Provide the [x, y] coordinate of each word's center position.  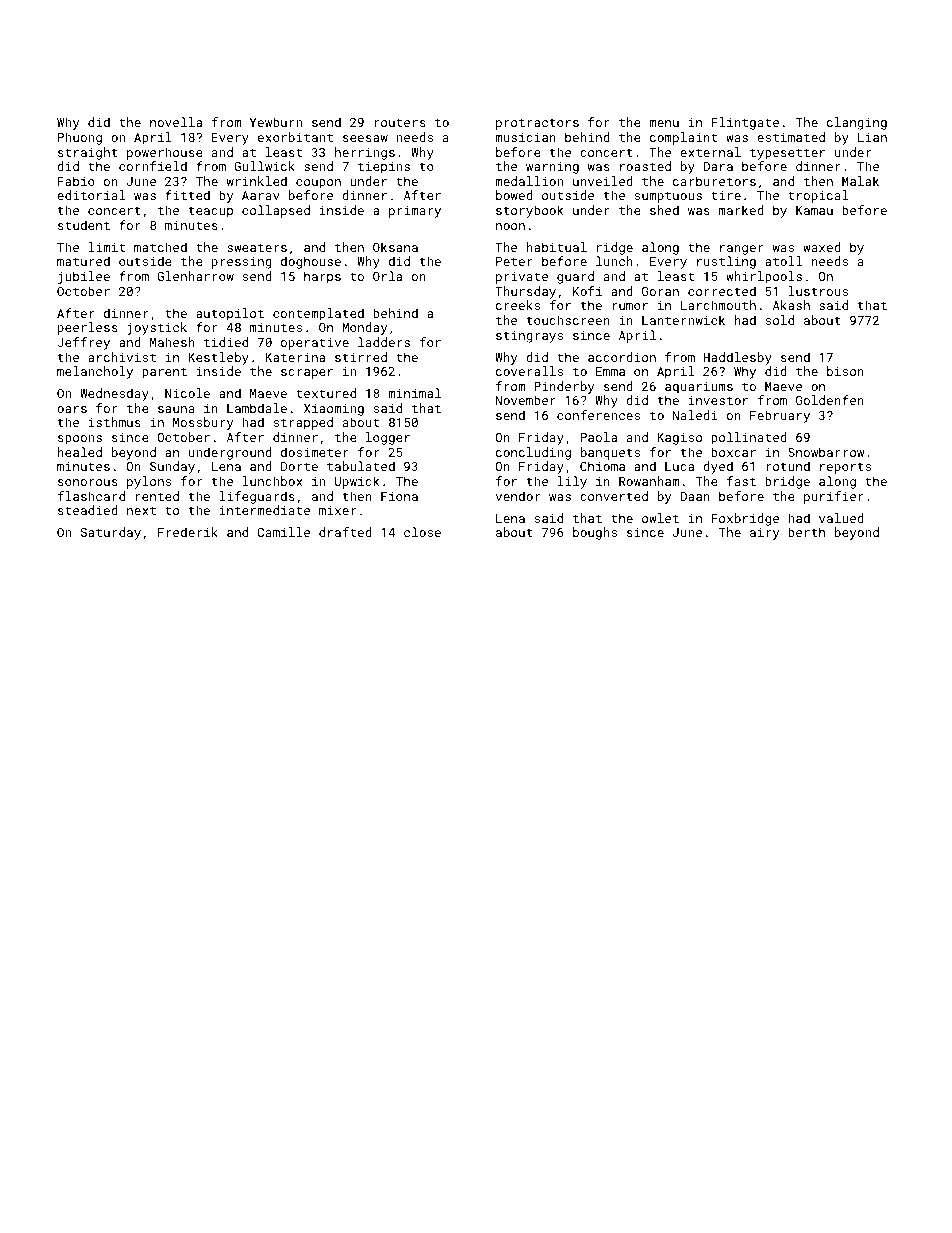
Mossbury [203, 423]
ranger [742, 250]
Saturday [111, 533]
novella [176, 122]
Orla [387, 276]
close [422, 532]
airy [765, 534]
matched [160, 247]
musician [525, 137]
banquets [610, 453]
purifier [834, 497]
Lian [872, 137]
